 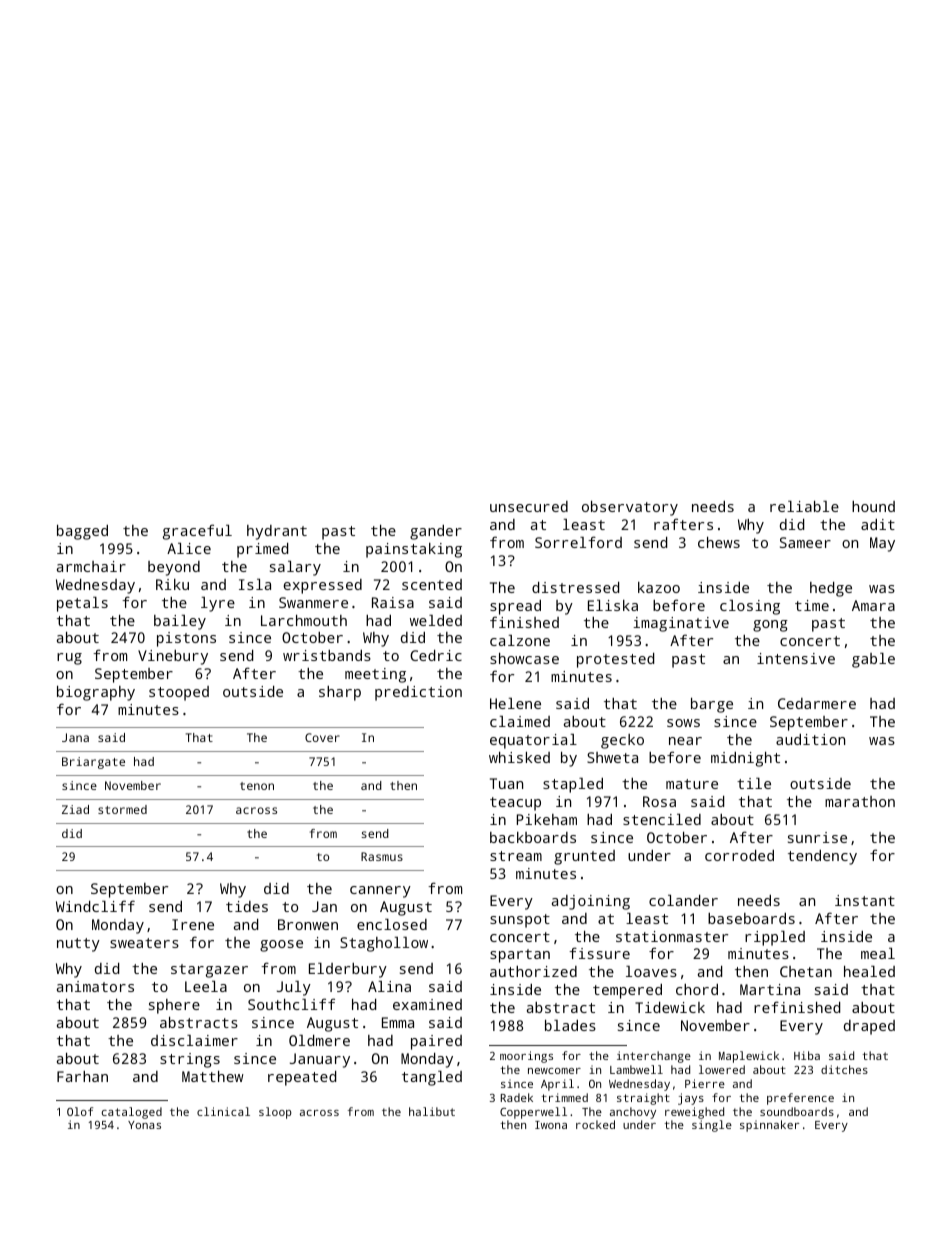 I want to click on unsecured, so click(x=529, y=506).
